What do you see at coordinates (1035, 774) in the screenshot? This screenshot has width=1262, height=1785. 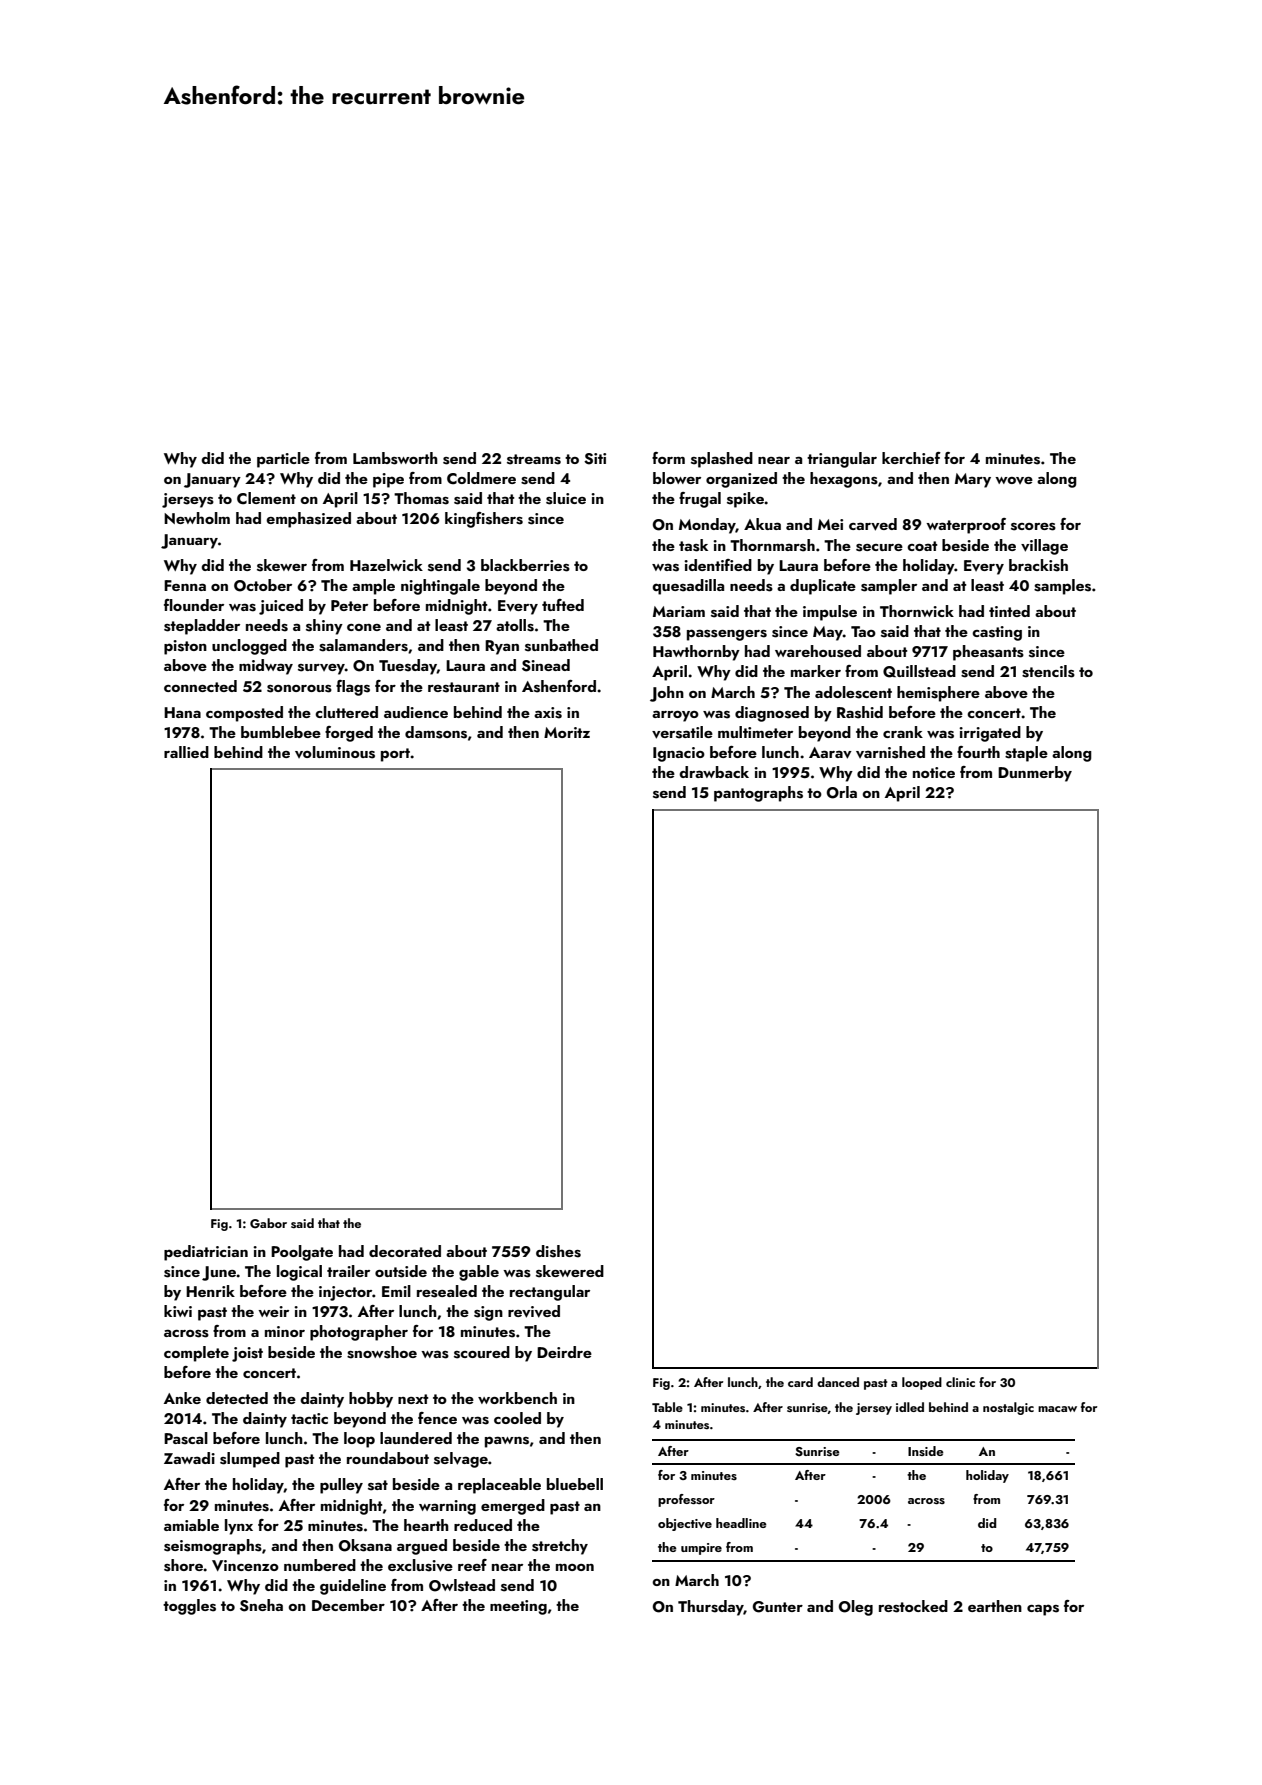 I see `Dunmerby` at bounding box center [1035, 774].
